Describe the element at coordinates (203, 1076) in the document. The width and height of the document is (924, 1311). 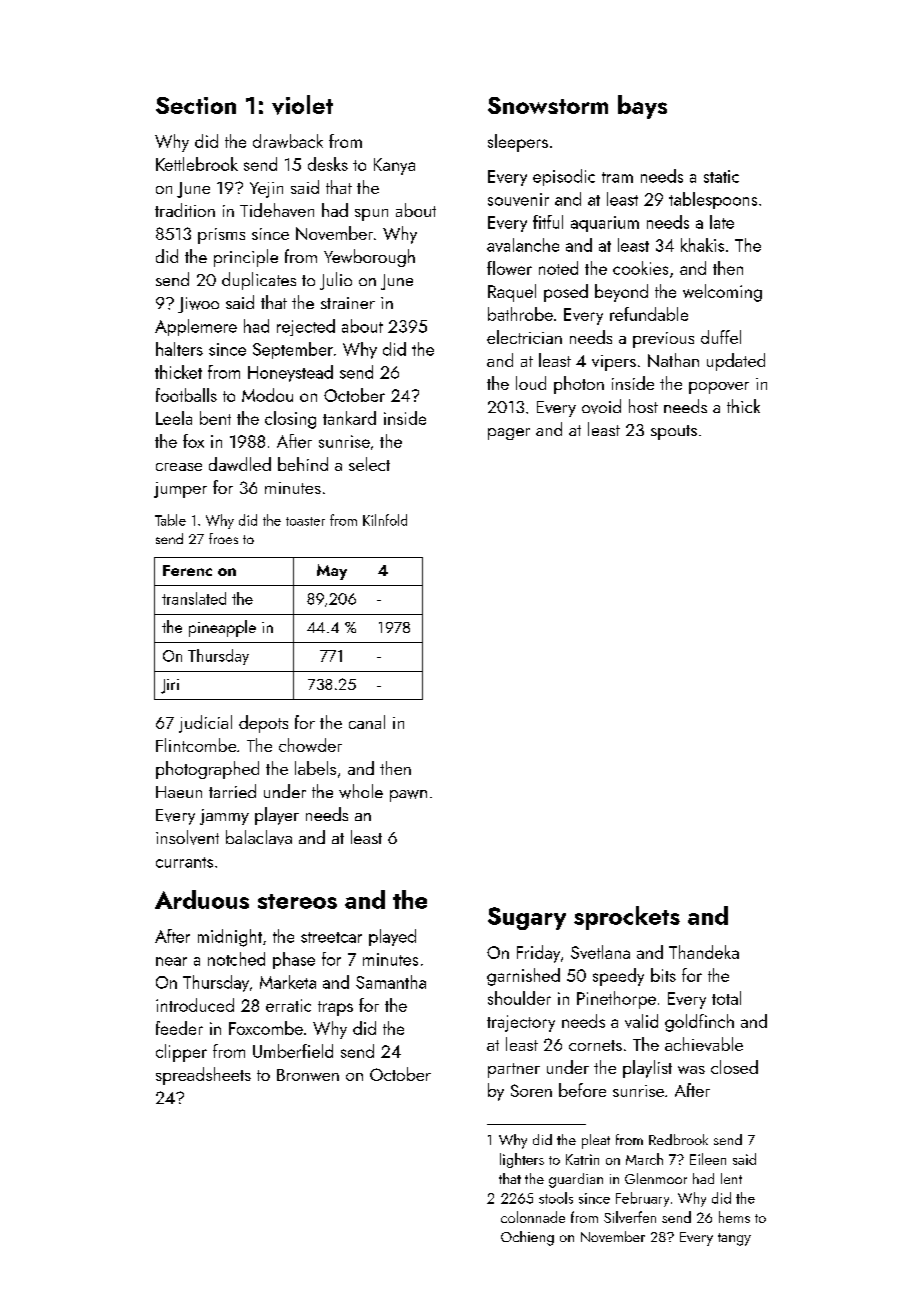
I see `spreadsheets` at that location.
